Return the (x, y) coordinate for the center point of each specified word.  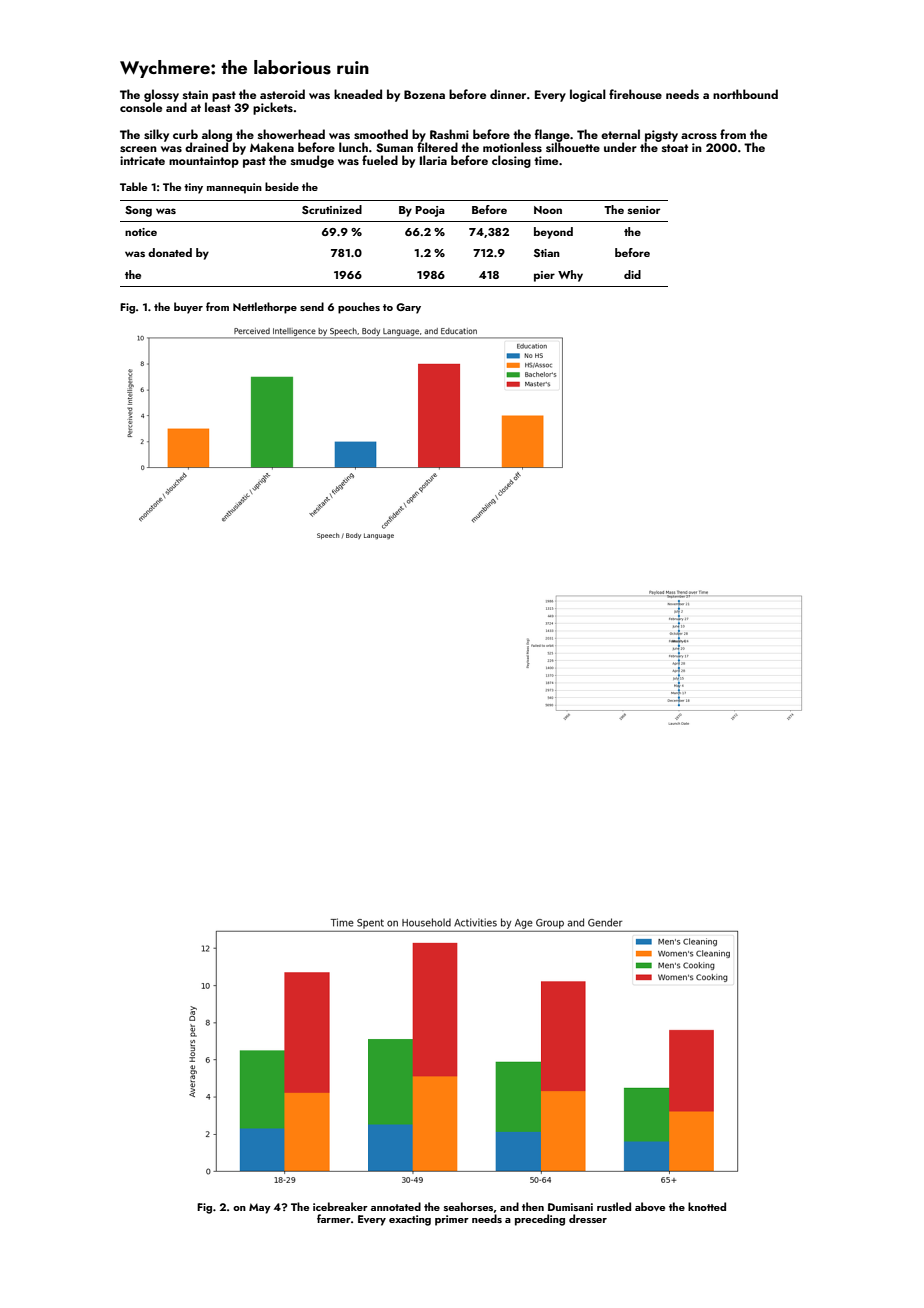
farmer (334, 1218)
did (632, 274)
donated (170, 252)
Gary (408, 308)
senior (644, 210)
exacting (410, 1220)
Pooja (430, 211)
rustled (614, 1206)
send (312, 306)
